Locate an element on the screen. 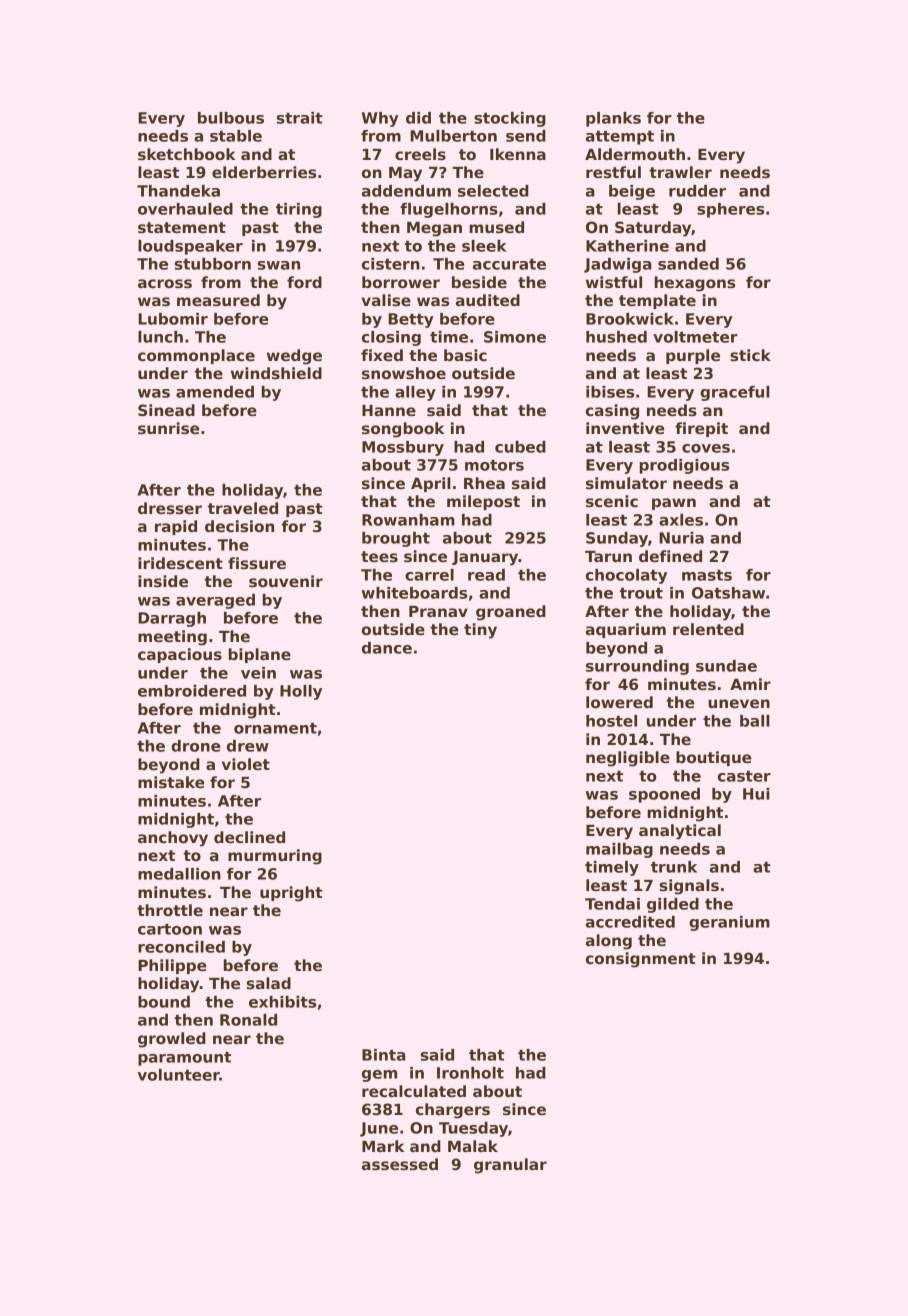 The height and width of the screenshot is (1316, 908). tiny is located at coordinates (480, 631).
